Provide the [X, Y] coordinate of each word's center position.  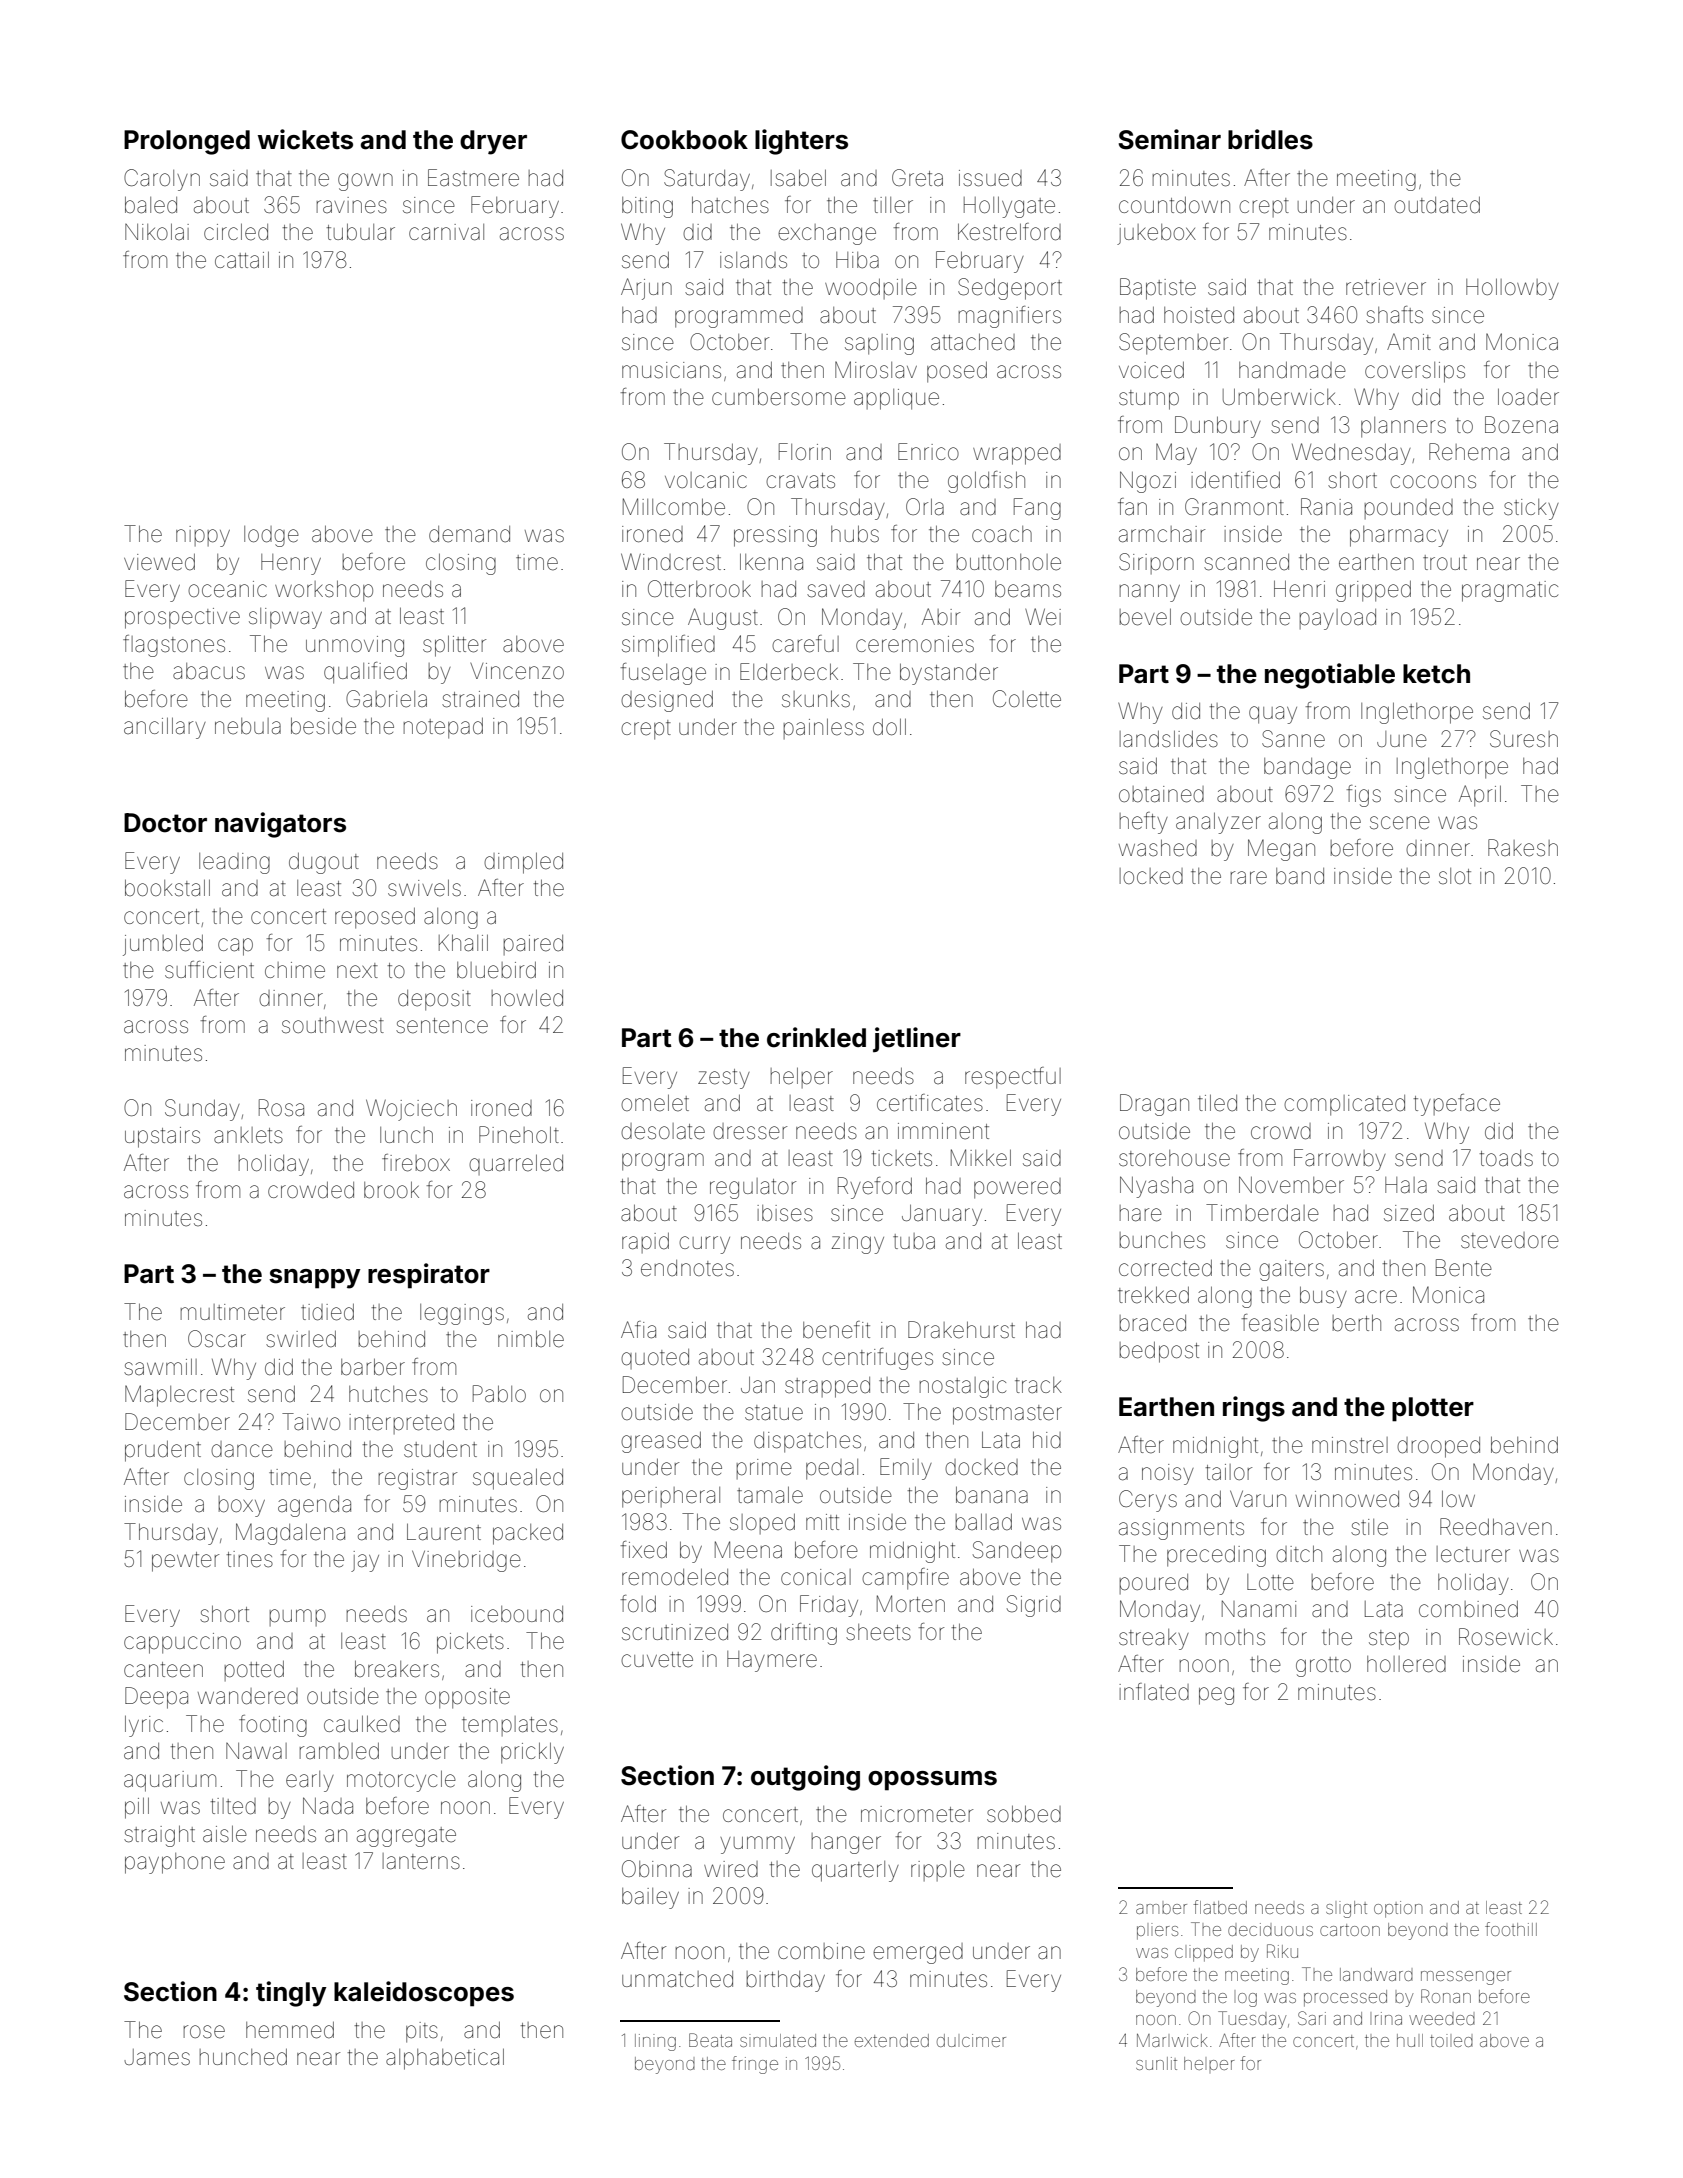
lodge [271, 536]
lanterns [421, 1861]
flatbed [1220, 1907]
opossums [932, 1781]
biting [647, 207]
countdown [1174, 205]
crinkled [816, 1037]
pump [298, 1617]
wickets [305, 139]
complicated [1344, 1105]
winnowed [1347, 1499]
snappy [315, 1279]
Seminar [1170, 139]
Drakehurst [961, 1330]
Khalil [463, 943]
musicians [671, 370]
